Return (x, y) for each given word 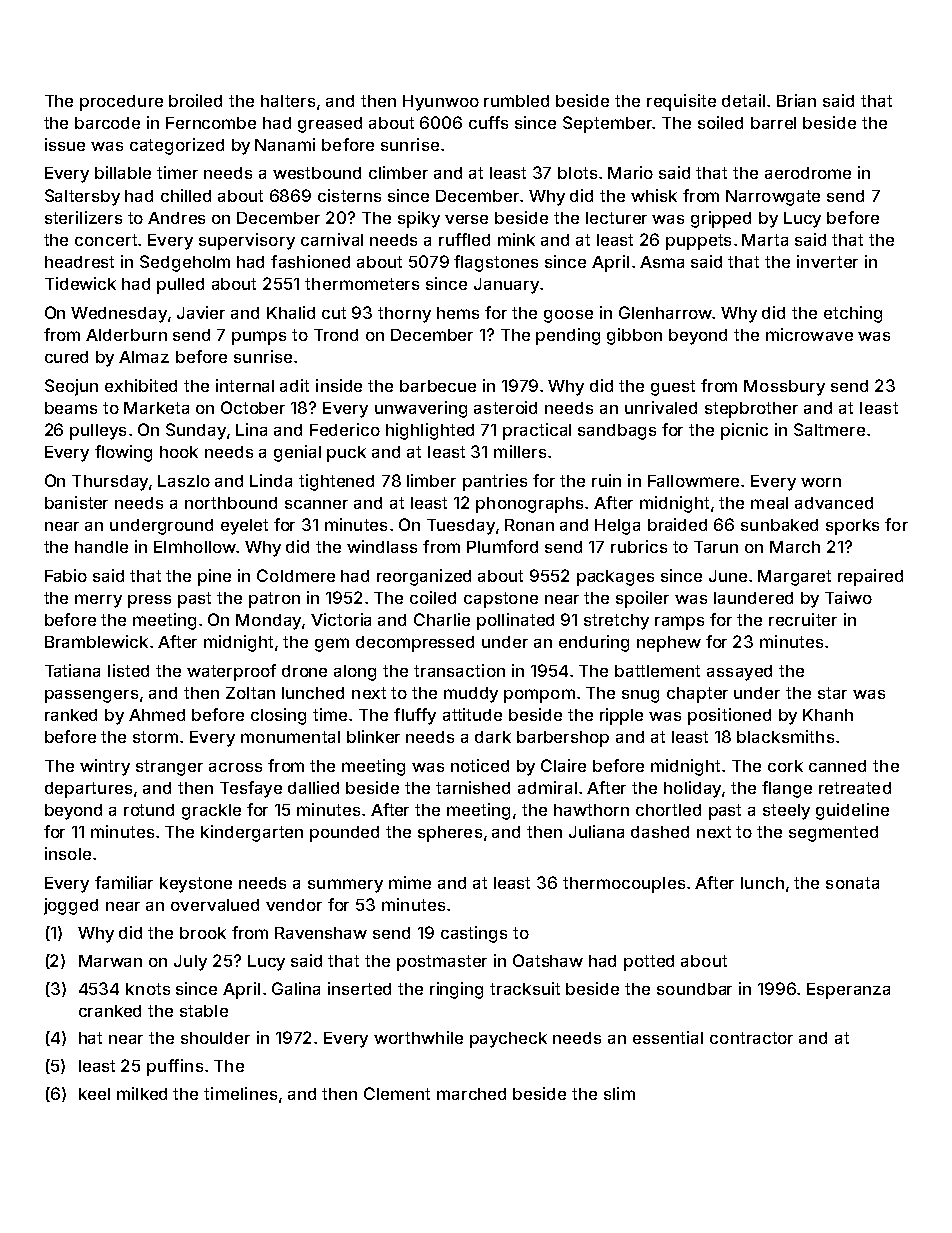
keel (94, 1094)
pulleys (98, 432)
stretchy (616, 622)
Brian (796, 100)
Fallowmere (693, 481)
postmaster (442, 963)
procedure (121, 103)
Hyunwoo (441, 103)
